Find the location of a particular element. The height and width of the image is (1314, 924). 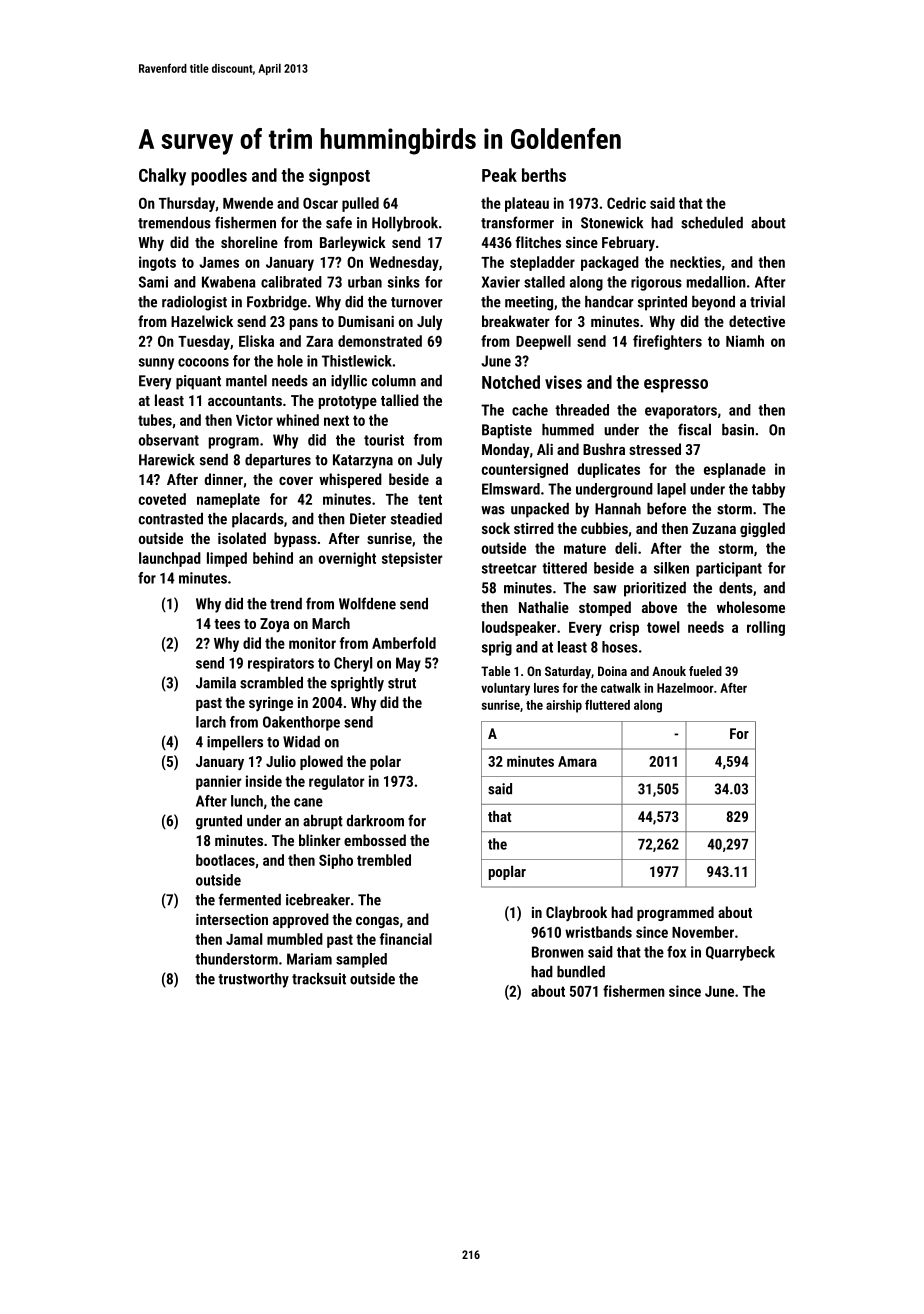

scheduled is located at coordinates (712, 223).
